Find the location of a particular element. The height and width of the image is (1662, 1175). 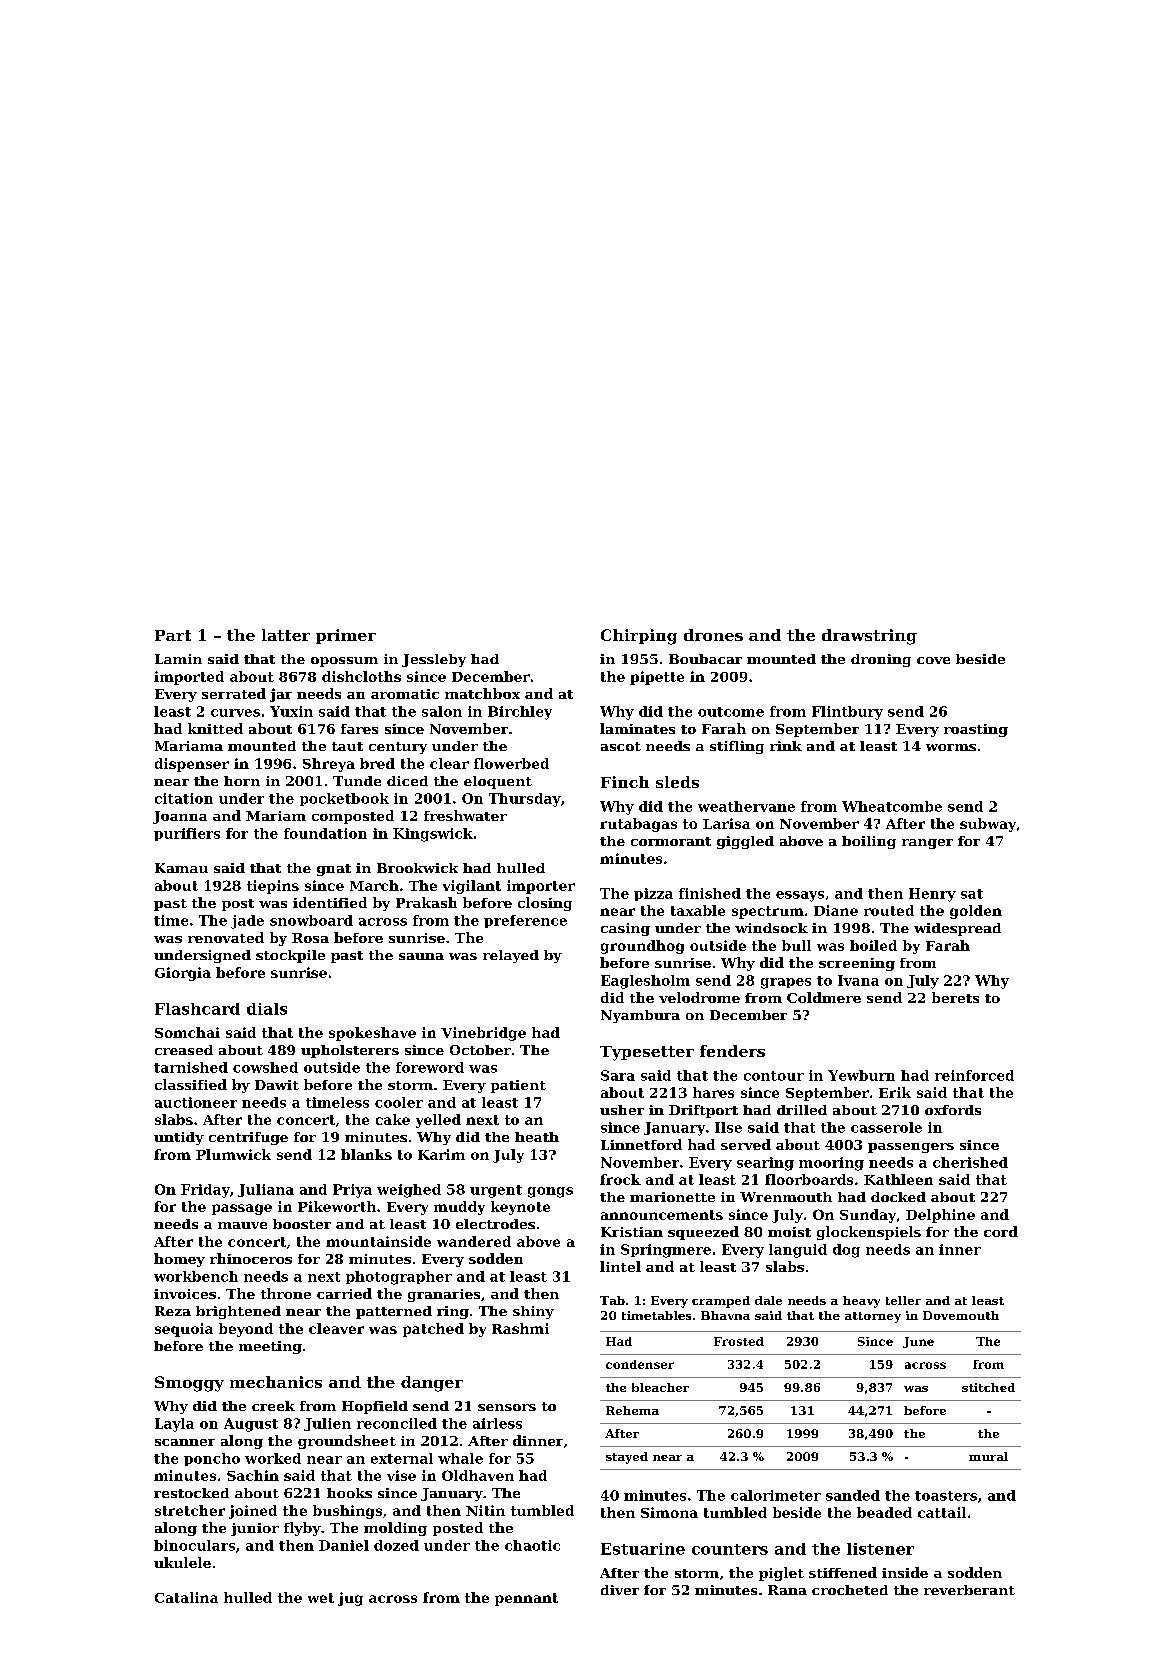

matchbox is located at coordinates (482, 693).
